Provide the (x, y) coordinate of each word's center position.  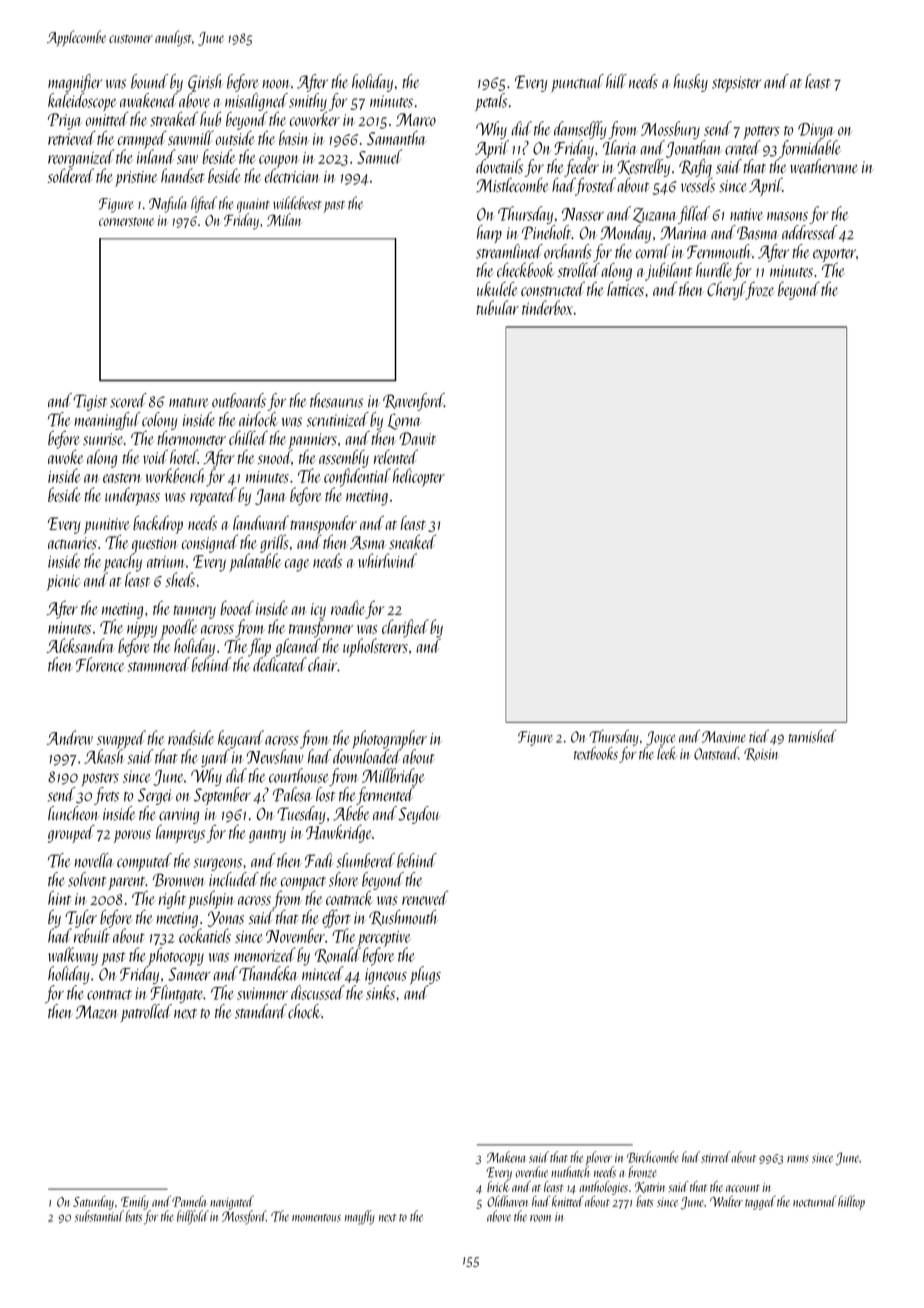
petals (491, 102)
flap (259, 647)
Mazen (97, 1012)
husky (691, 83)
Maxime (724, 737)
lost (325, 794)
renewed (425, 897)
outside (235, 138)
